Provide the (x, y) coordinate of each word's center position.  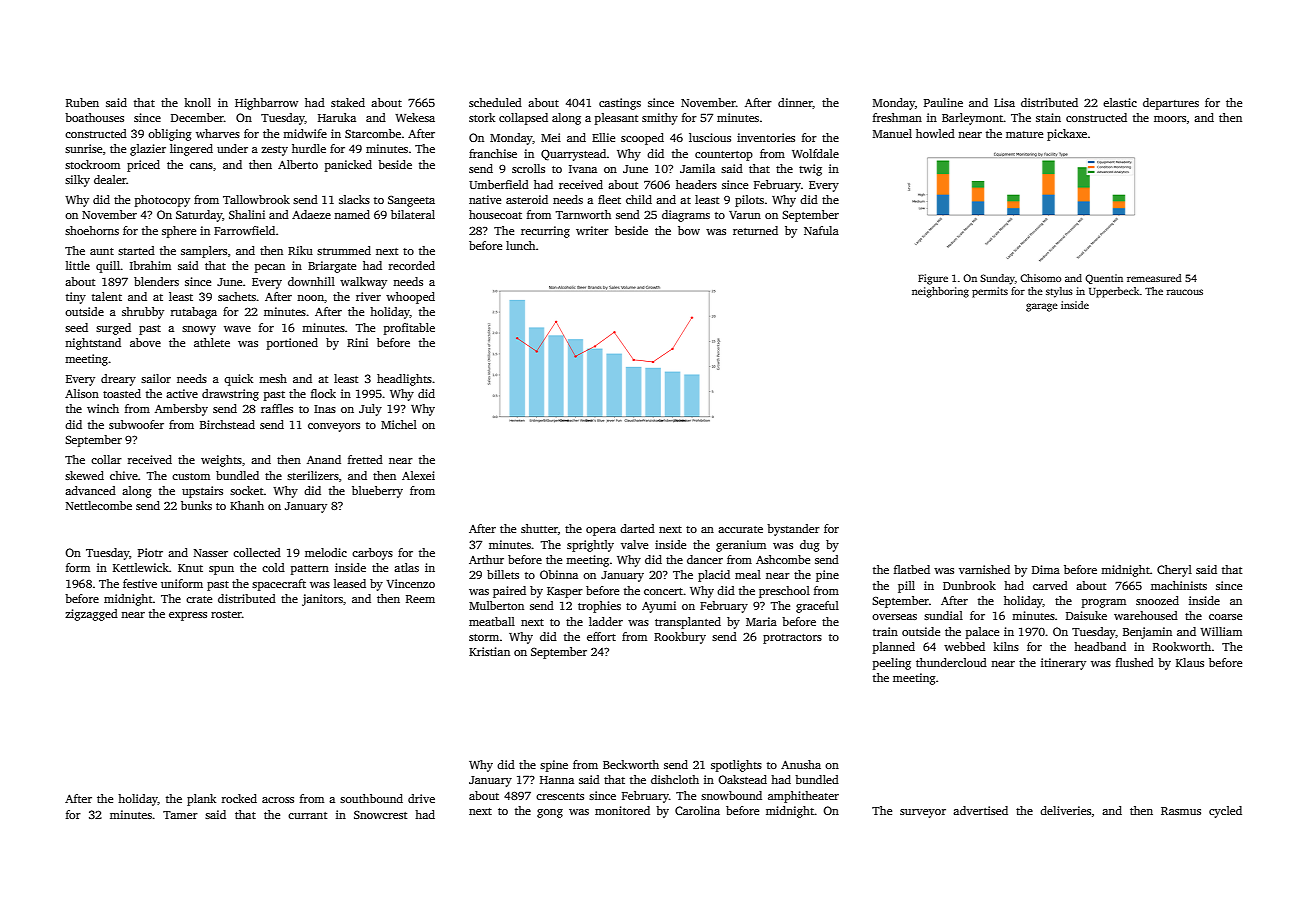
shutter (539, 528)
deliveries (1065, 810)
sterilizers (313, 475)
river (368, 296)
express (188, 616)
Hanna (557, 780)
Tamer (180, 815)
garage (1042, 307)
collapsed (523, 119)
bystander (793, 530)
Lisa (1004, 102)
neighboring (940, 292)
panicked (348, 166)
